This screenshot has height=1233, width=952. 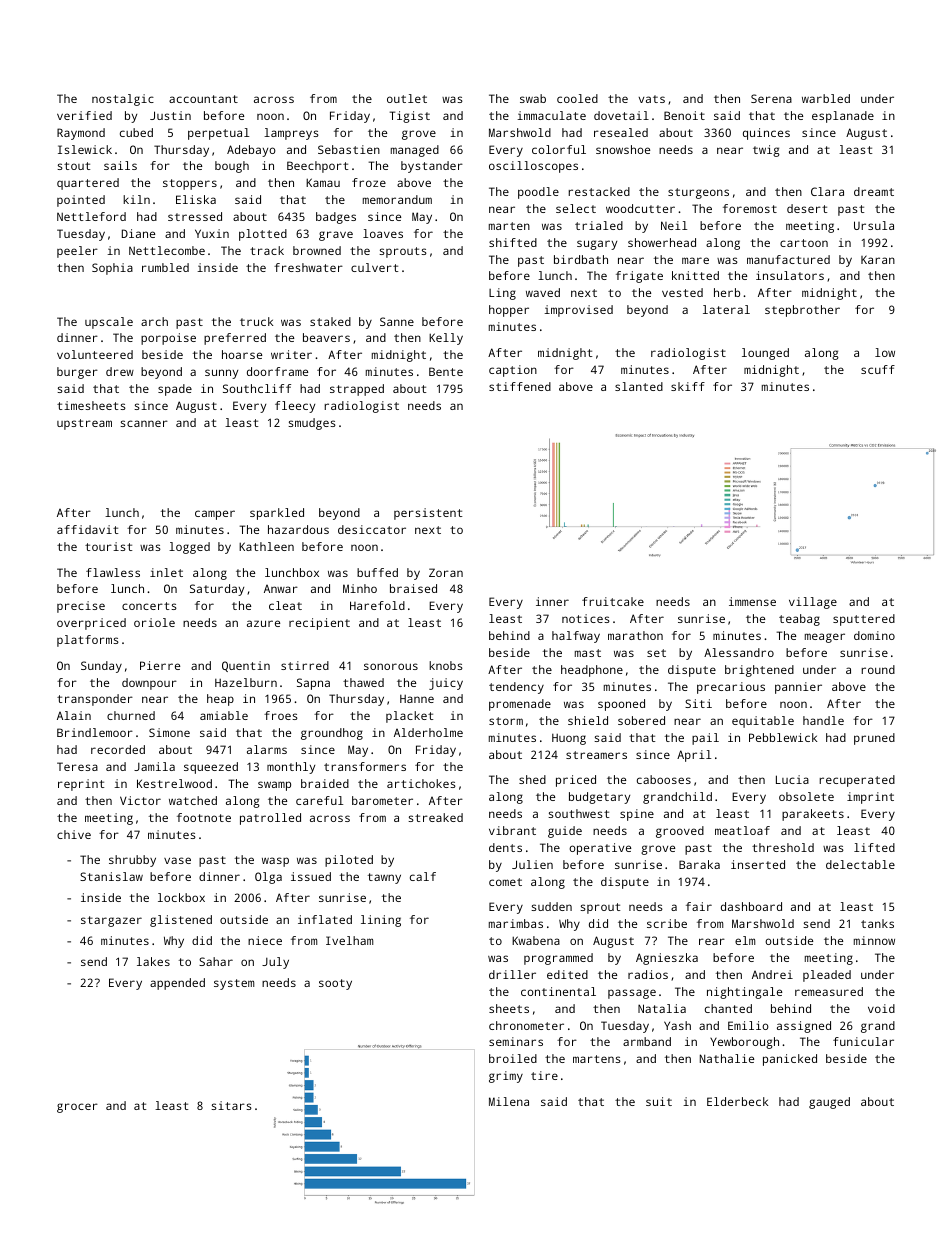 I want to click on Stanislaw, so click(x=111, y=876).
